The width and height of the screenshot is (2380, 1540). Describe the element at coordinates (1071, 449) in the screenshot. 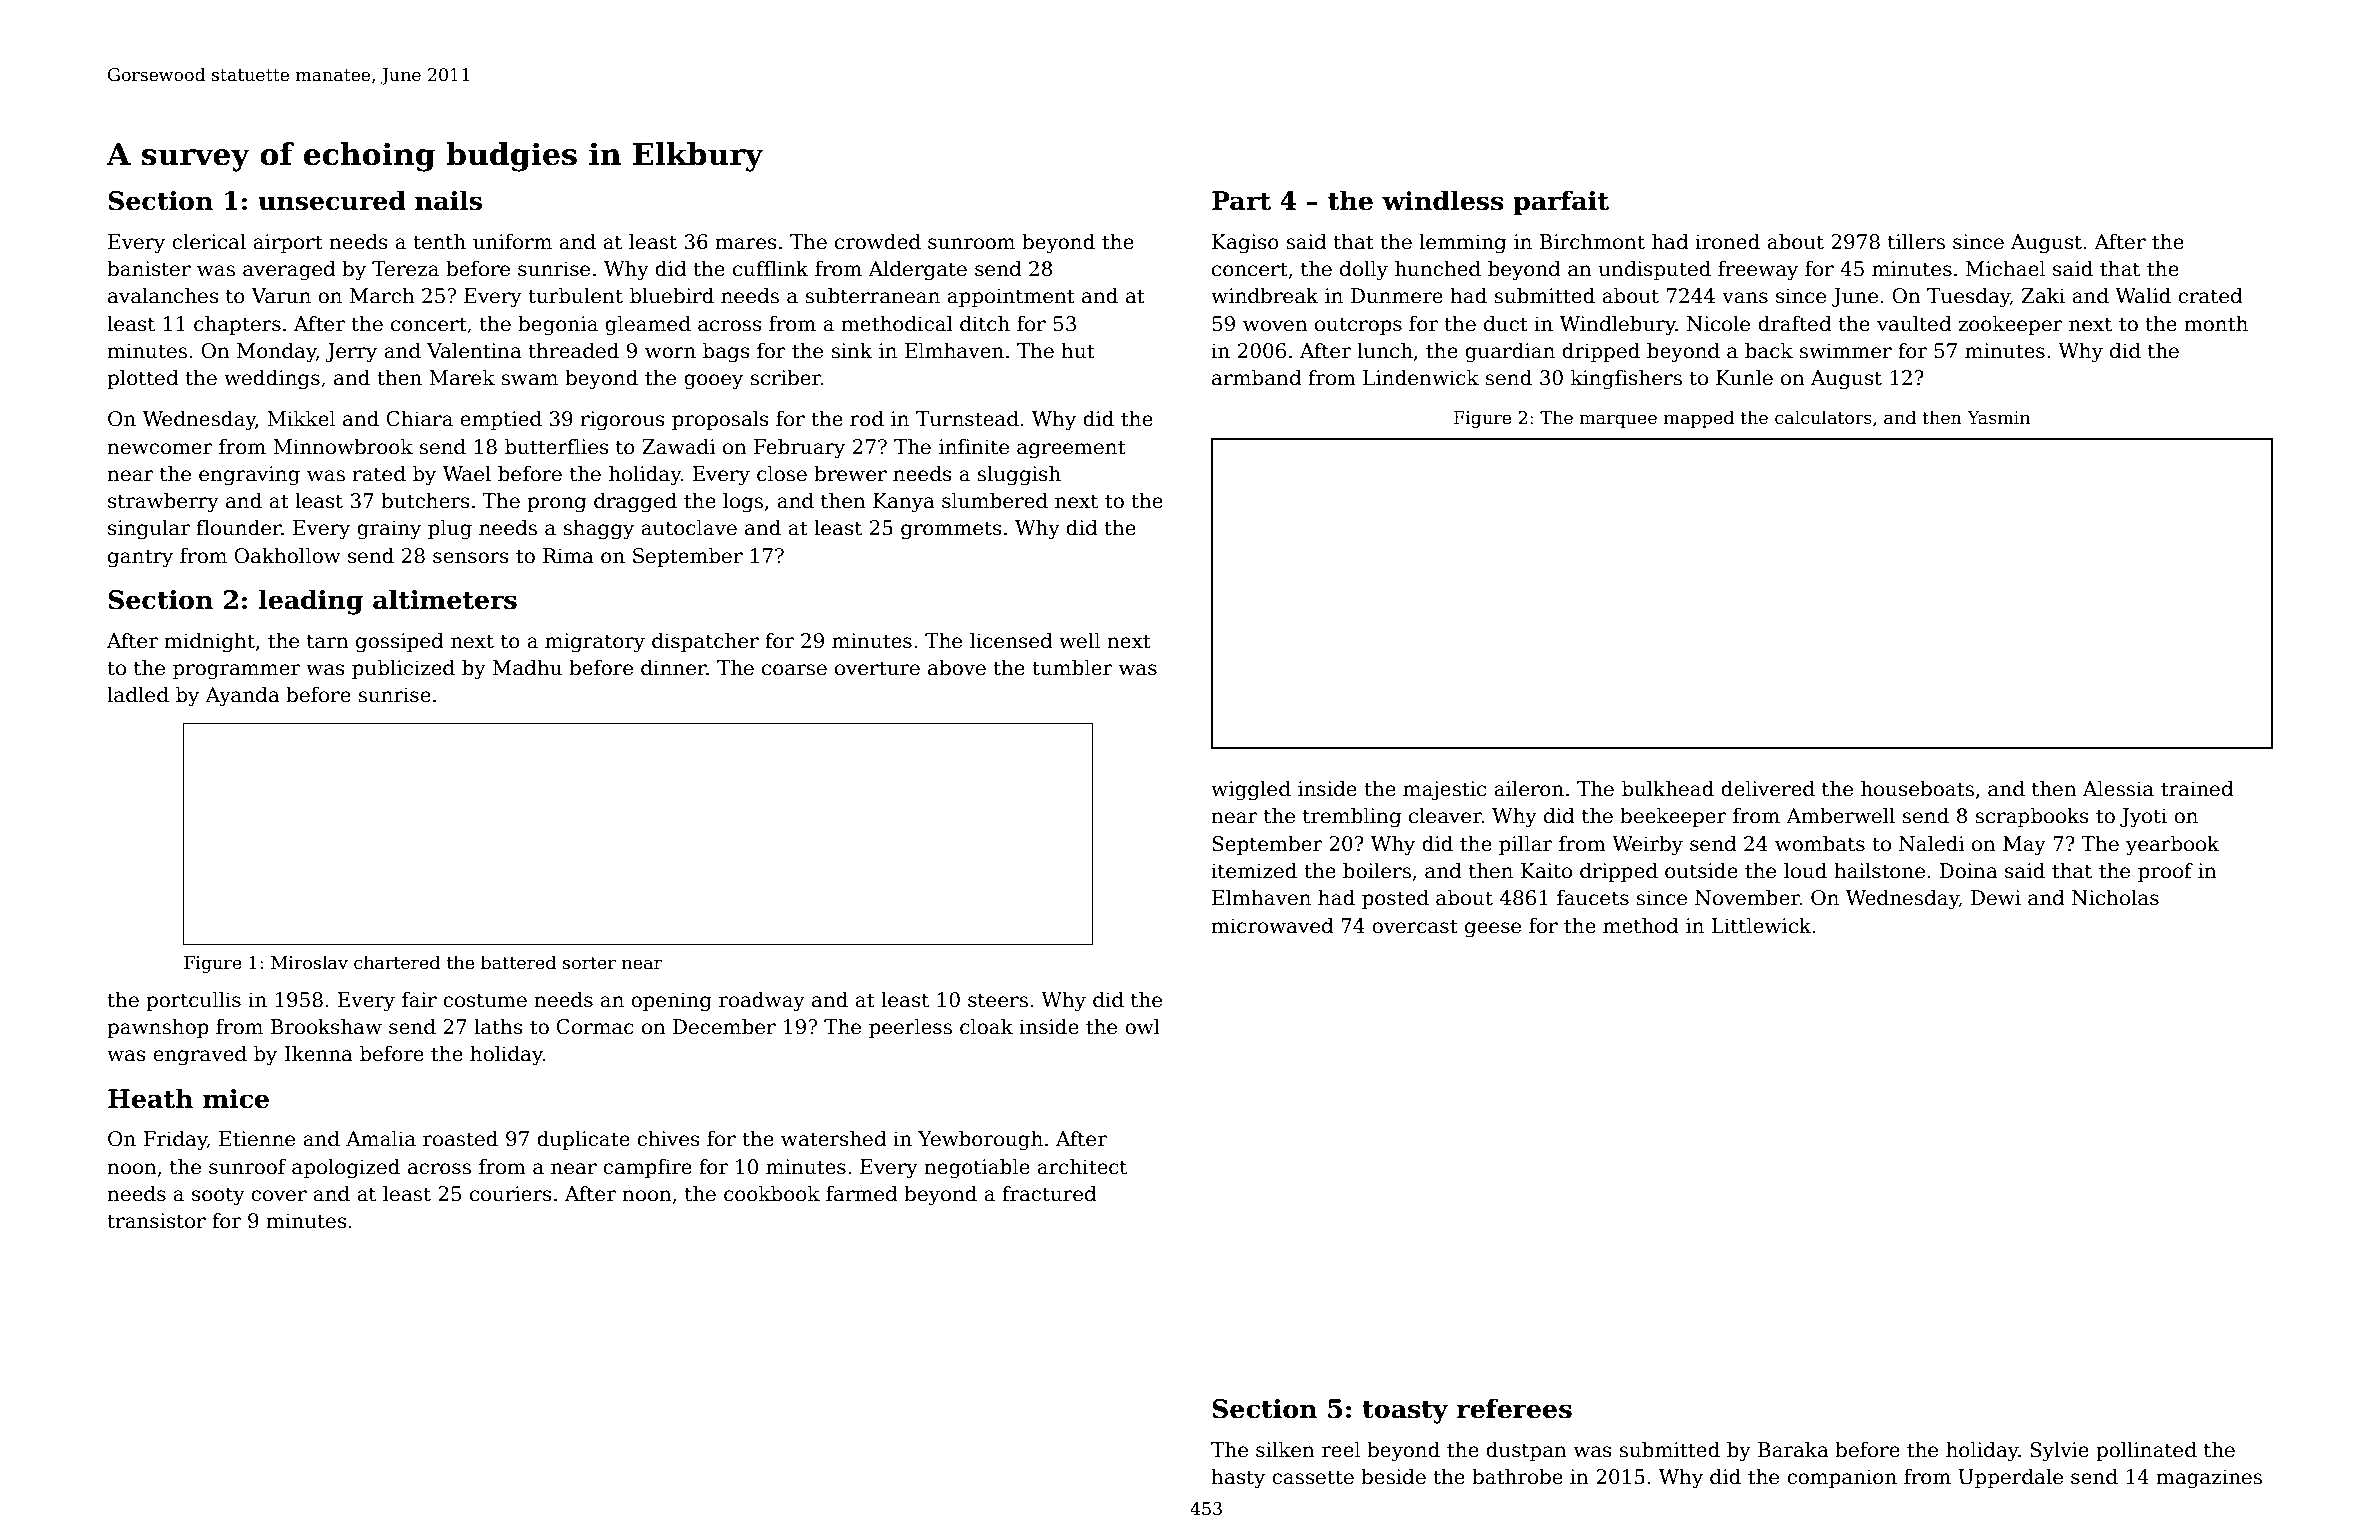

I see `agreement` at that location.
